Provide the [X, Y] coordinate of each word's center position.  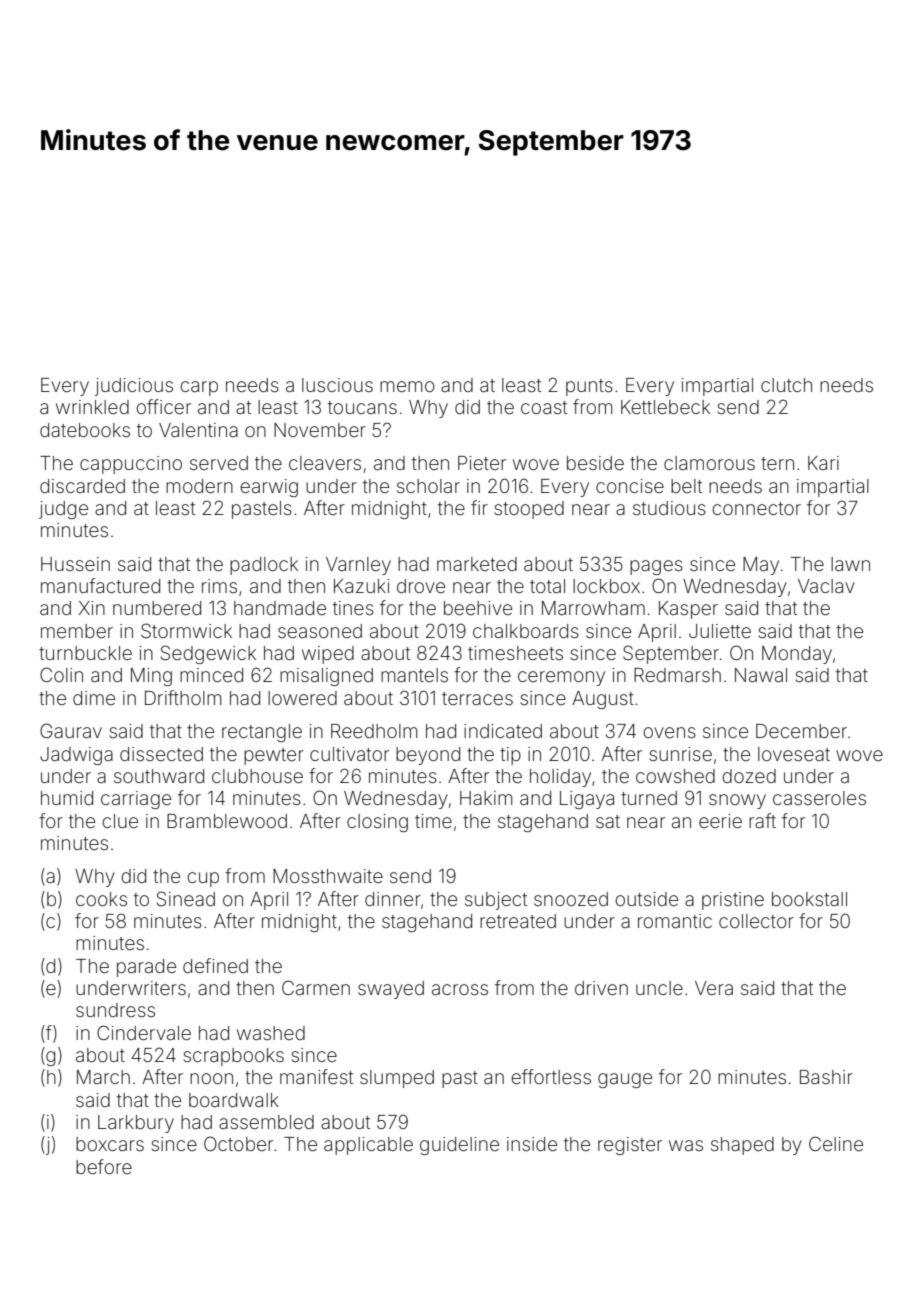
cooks [101, 899]
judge [63, 510]
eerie [720, 821]
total [547, 586]
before [104, 1166]
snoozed [571, 899]
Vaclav [826, 586]
